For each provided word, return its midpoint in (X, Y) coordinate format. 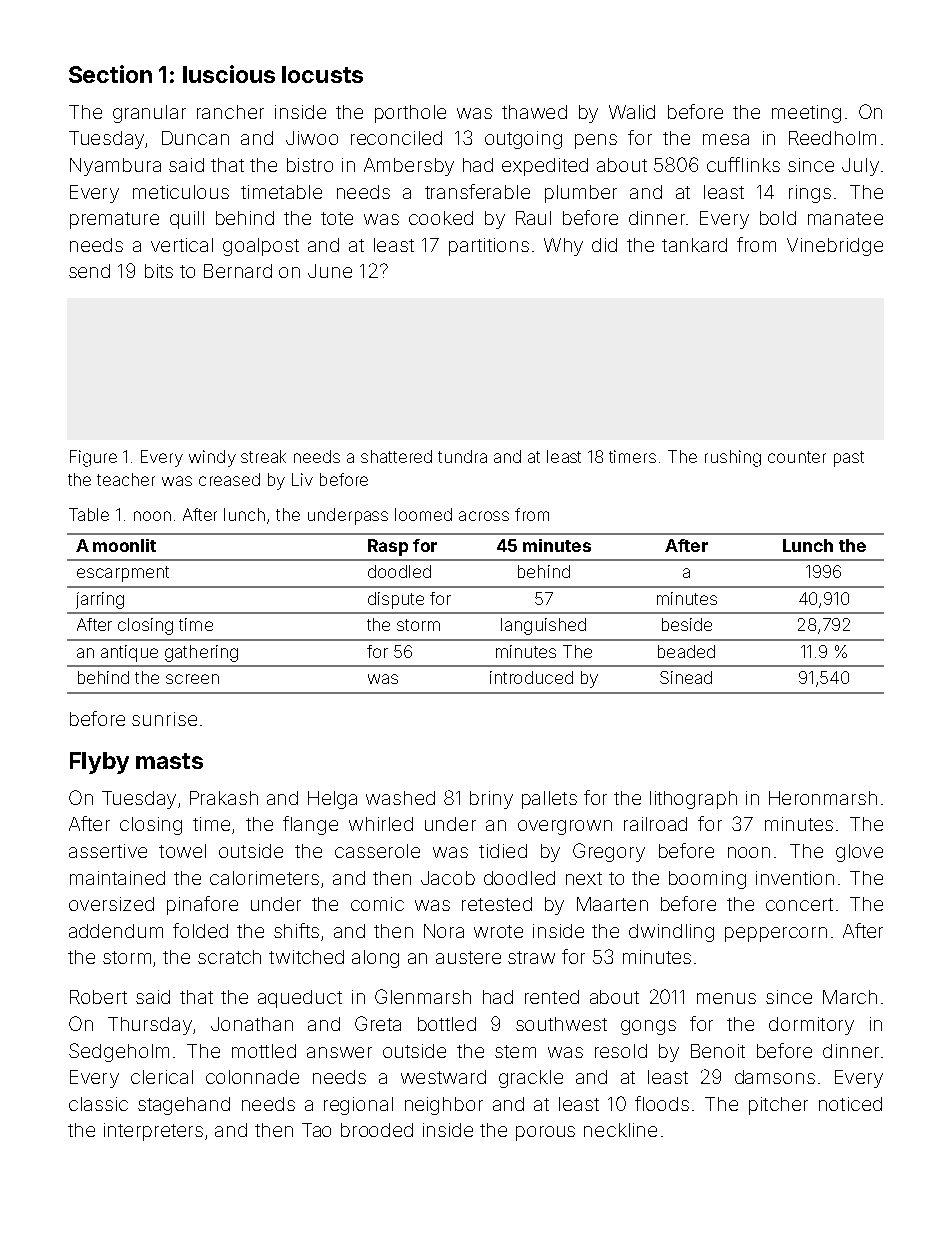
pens (596, 141)
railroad (655, 824)
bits (159, 271)
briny (491, 800)
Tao (316, 1130)
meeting (806, 114)
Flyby (99, 763)
